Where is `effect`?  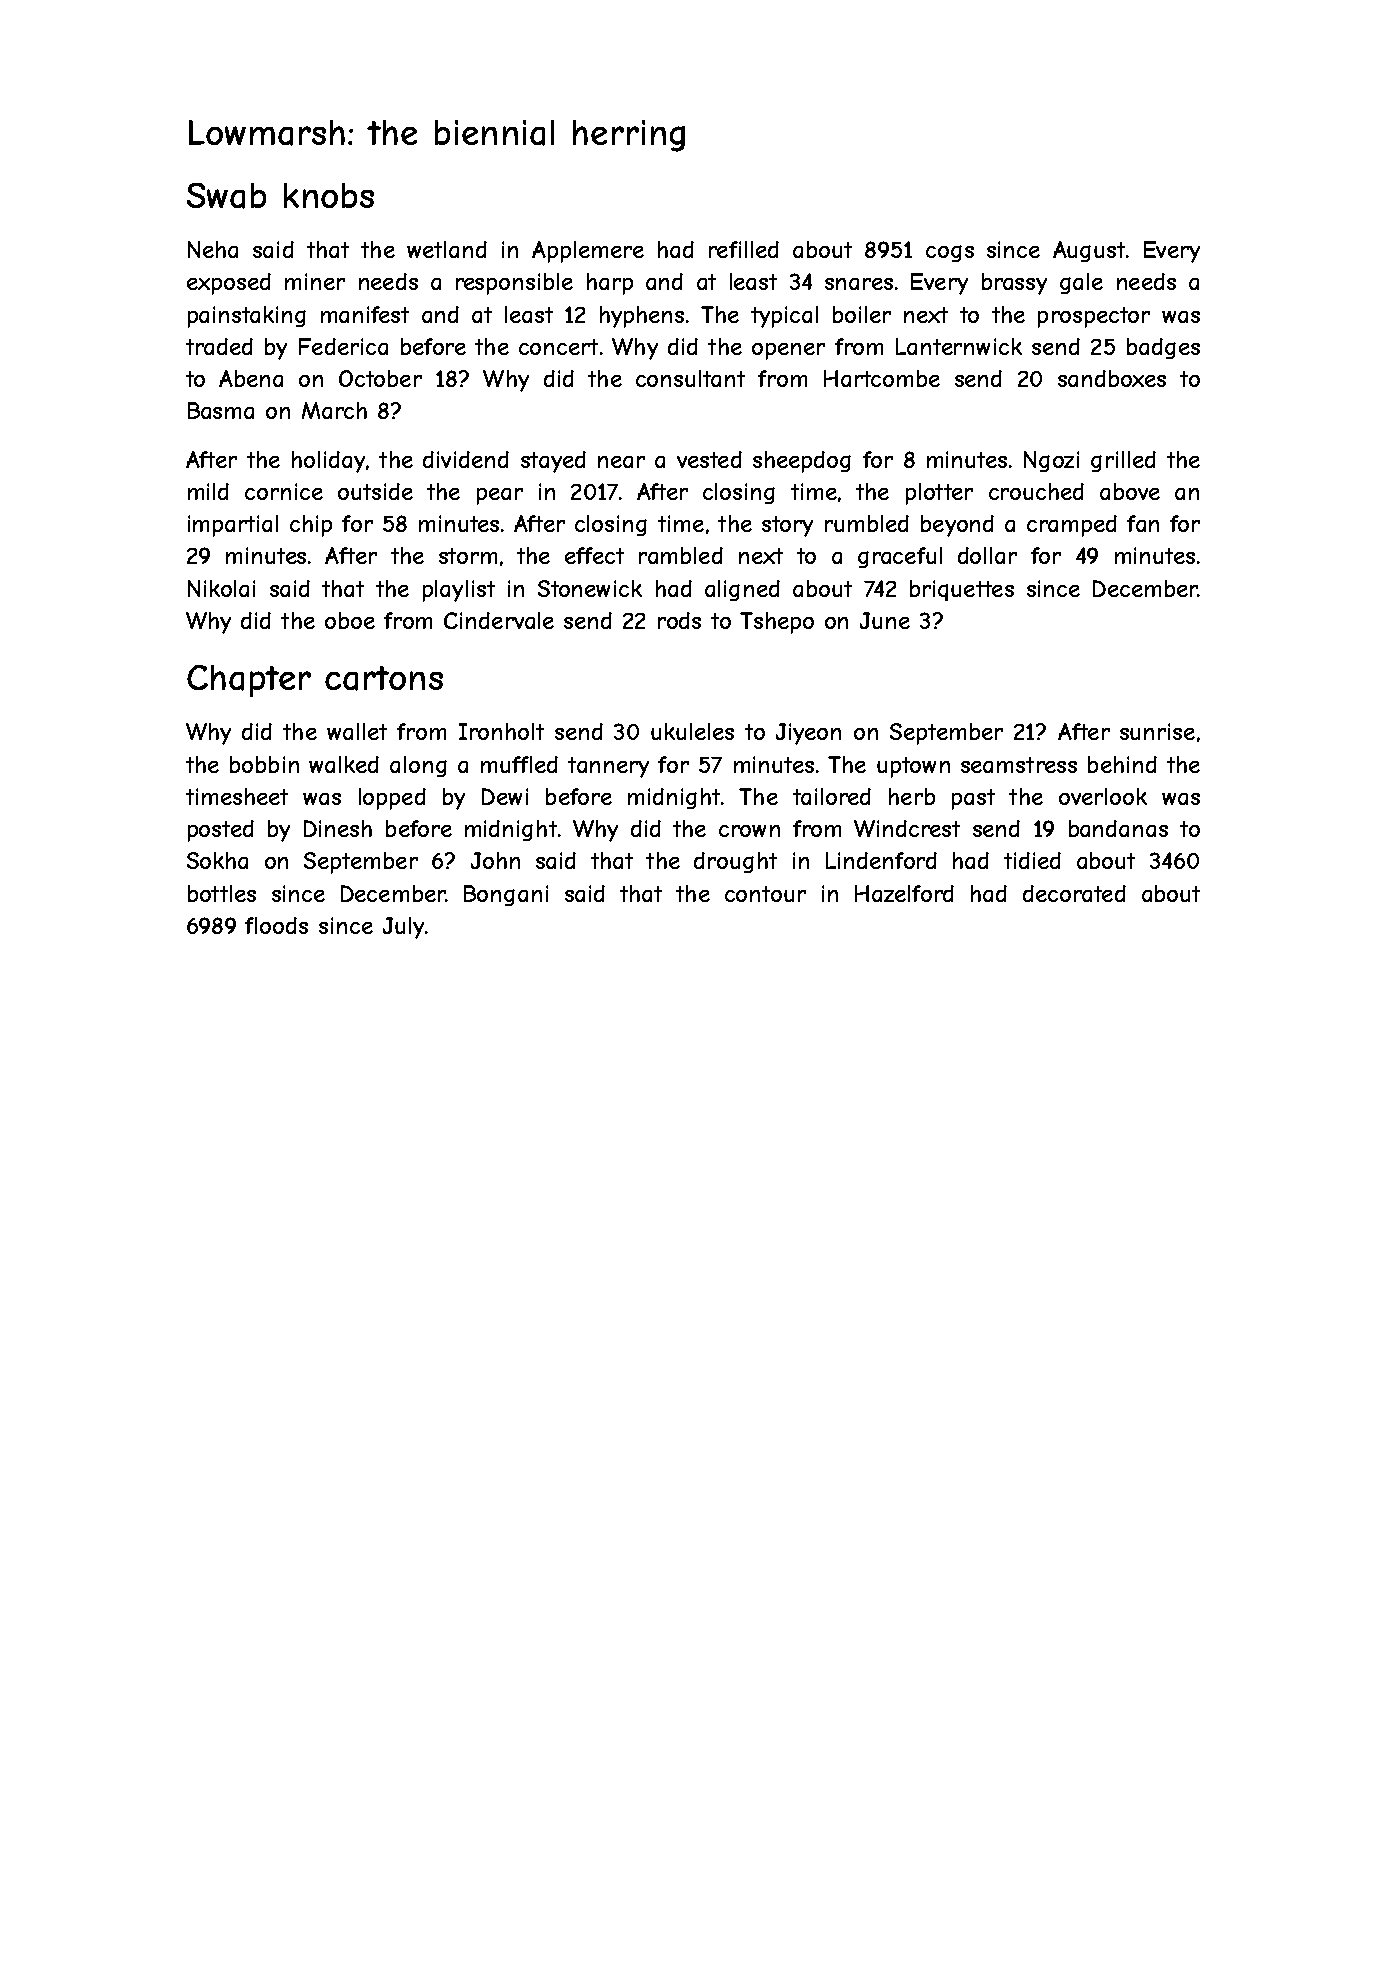 effect is located at coordinates (594, 555).
